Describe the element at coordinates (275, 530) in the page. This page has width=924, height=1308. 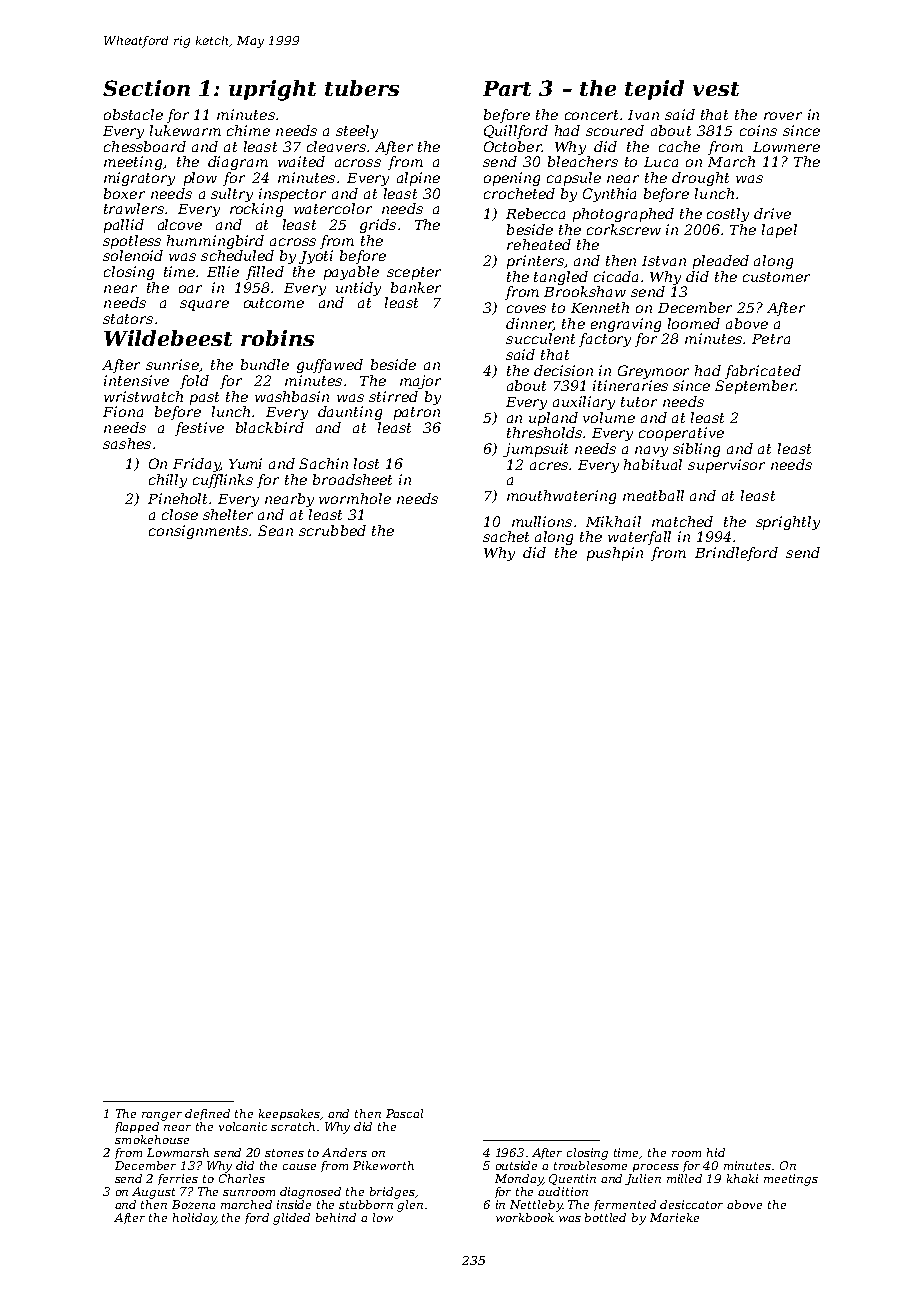
I see `Sean` at that location.
